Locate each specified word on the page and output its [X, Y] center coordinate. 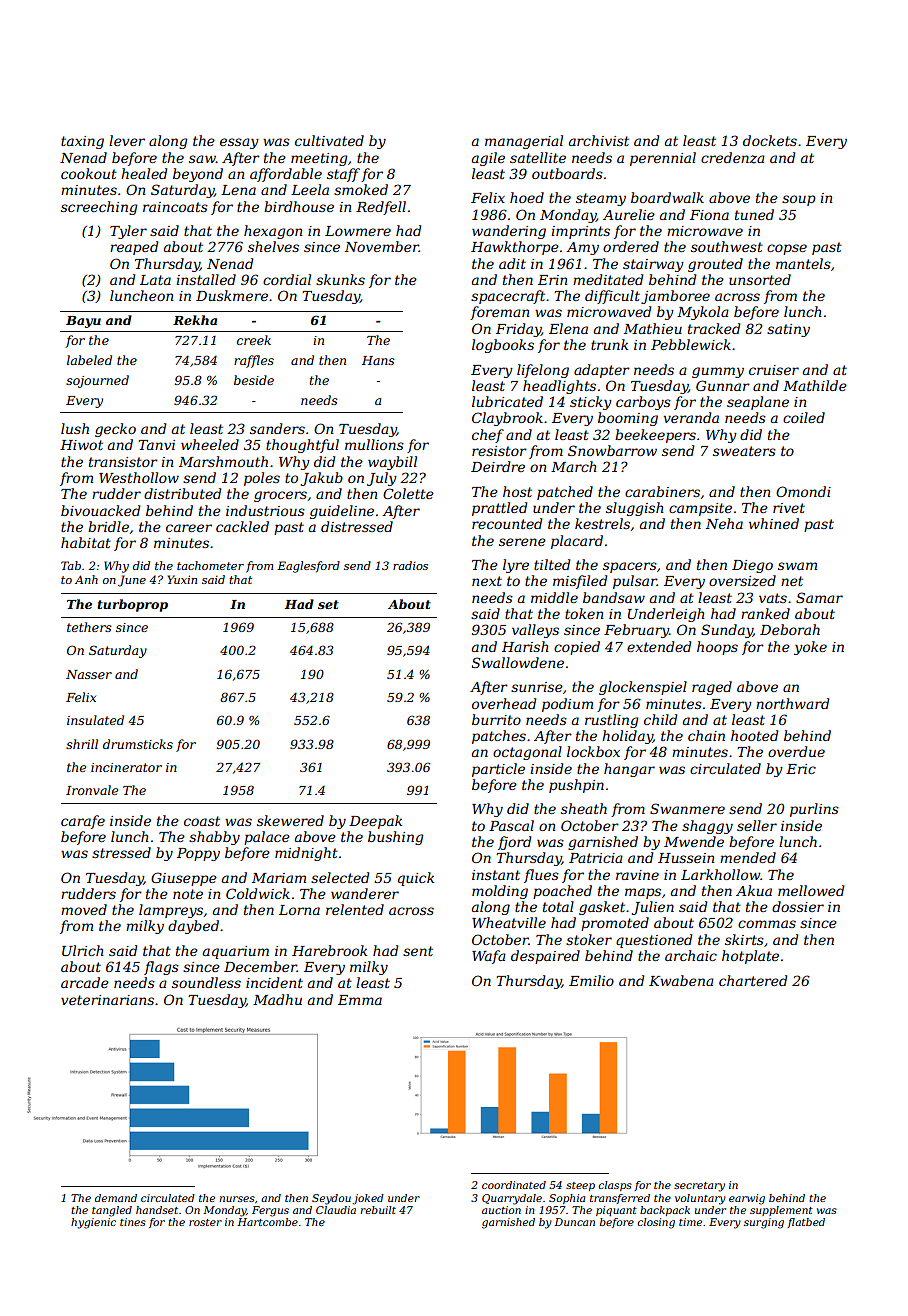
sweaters [744, 451]
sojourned [97, 381]
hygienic [93, 1223]
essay [239, 143]
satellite [538, 157]
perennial [663, 159]
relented [355, 909]
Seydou [331, 1199]
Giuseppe [184, 879]
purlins [814, 810]
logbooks [503, 346]
